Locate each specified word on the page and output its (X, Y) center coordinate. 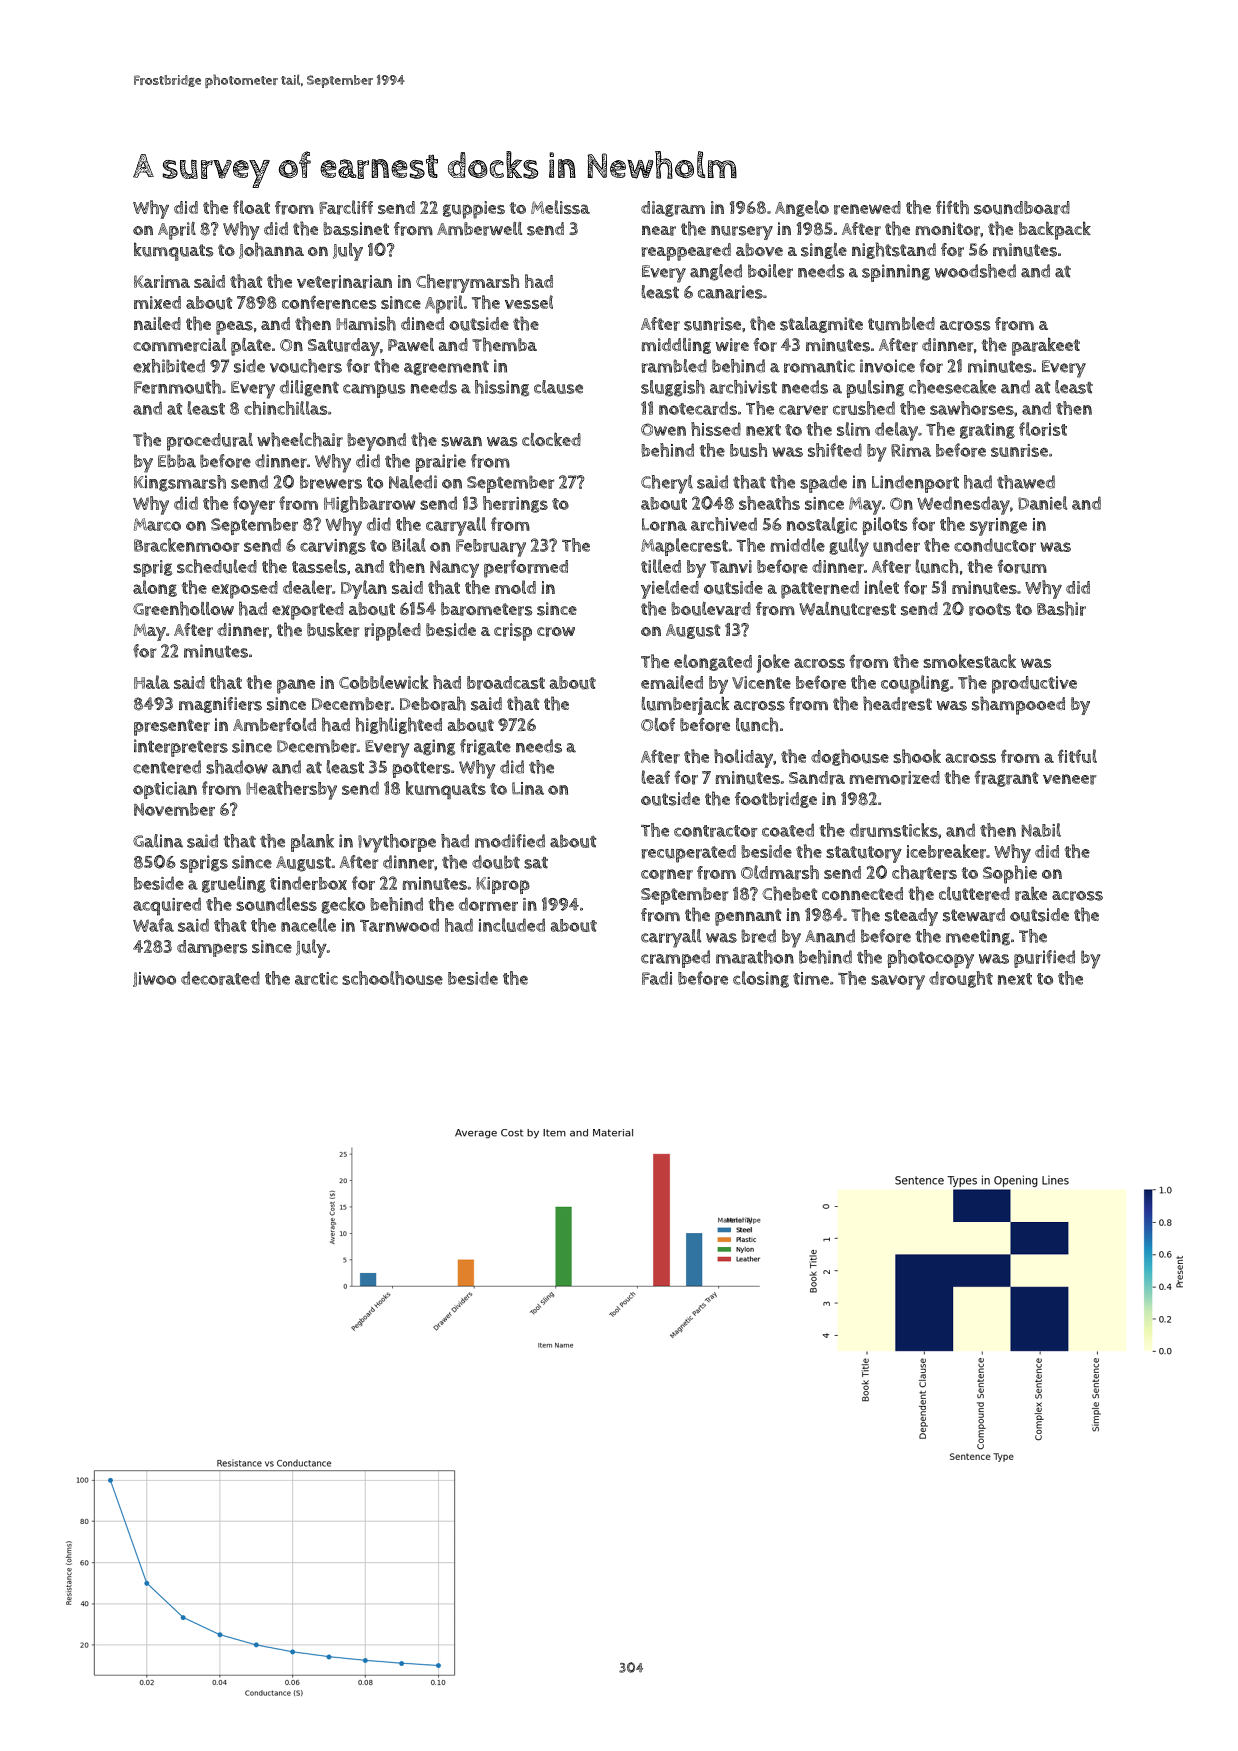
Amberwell (479, 229)
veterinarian (344, 282)
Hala (152, 682)
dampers (212, 948)
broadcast (506, 683)
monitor (948, 229)
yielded (670, 589)
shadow (237, 767)
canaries (730, 292)
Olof (658, 724)
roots (990, 609)
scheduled (217, 566)
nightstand (894, 250)
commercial (179, 345)
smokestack (969, 661)
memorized (895, 778)
